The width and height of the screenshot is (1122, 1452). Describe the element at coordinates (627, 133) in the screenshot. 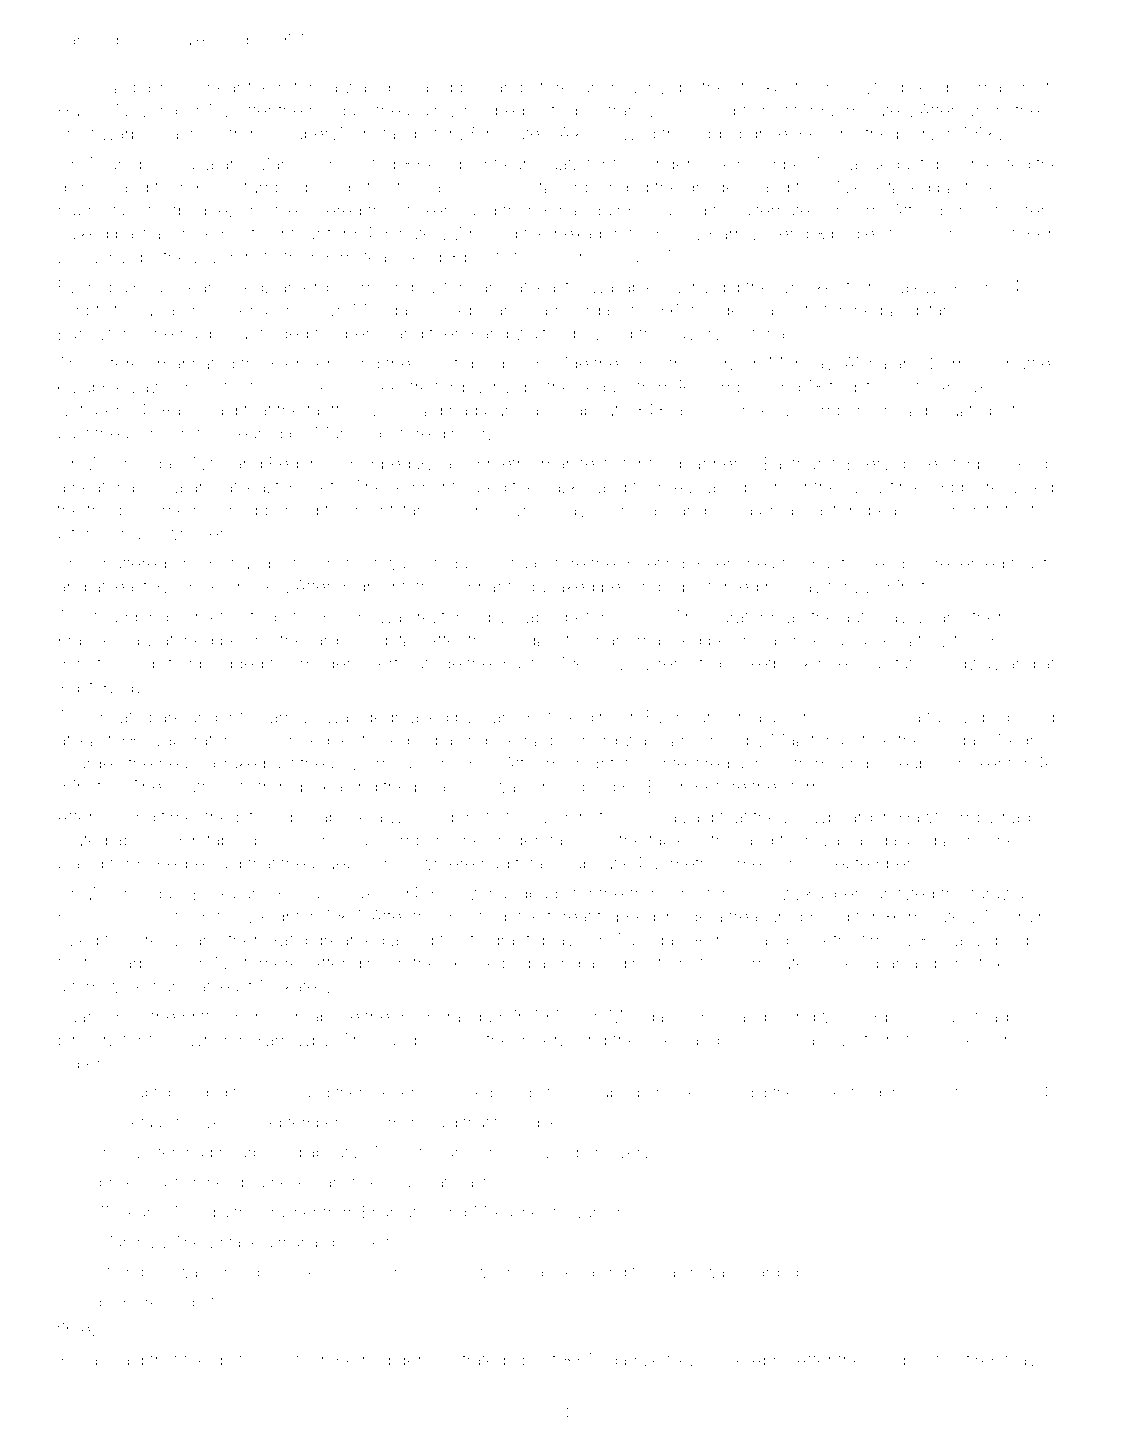

I see `viewed` at that location.
